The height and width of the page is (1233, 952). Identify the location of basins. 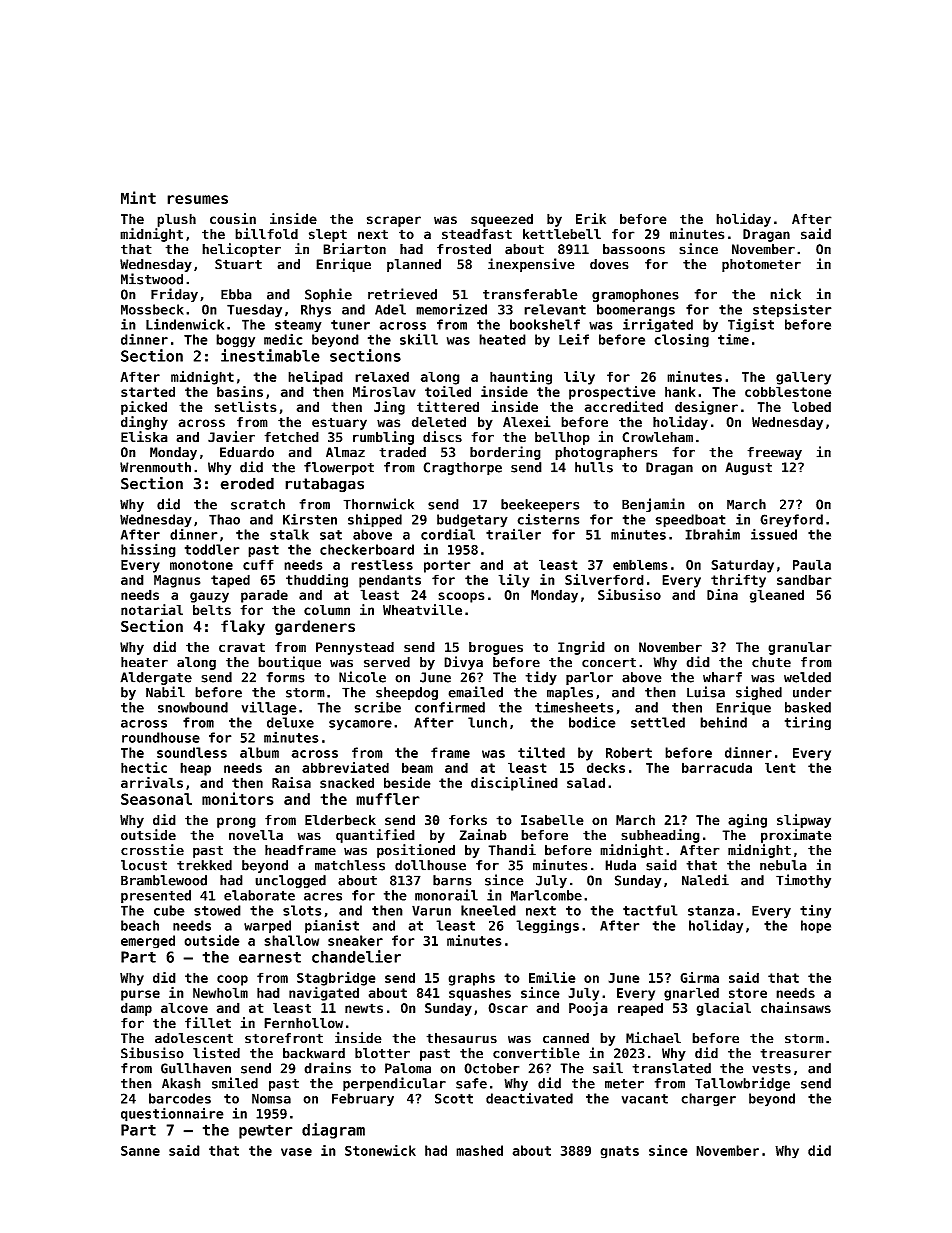
(240, 391).
